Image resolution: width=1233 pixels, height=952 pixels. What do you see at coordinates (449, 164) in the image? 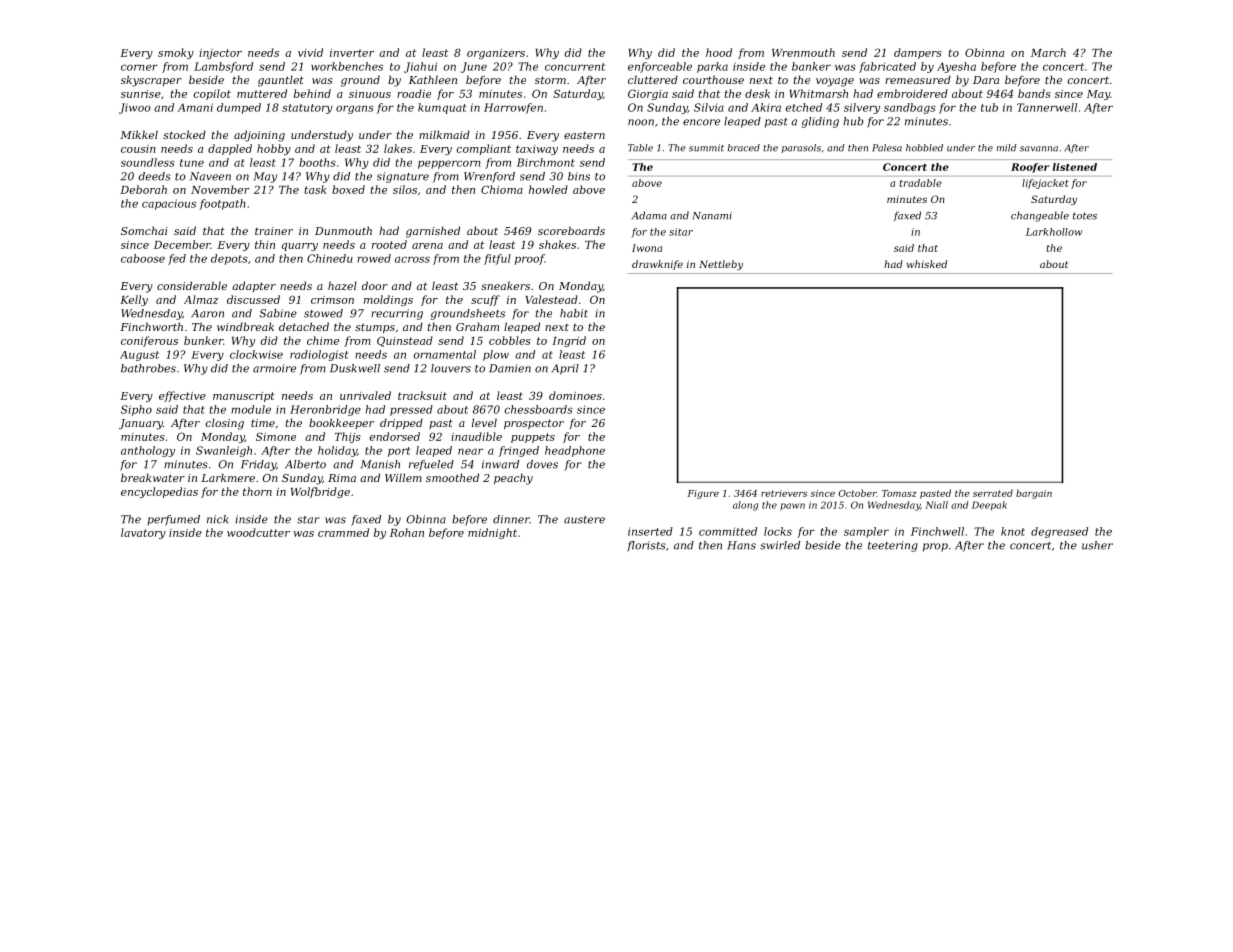
I see `peppercorn` at bounding box center [449, 164].
